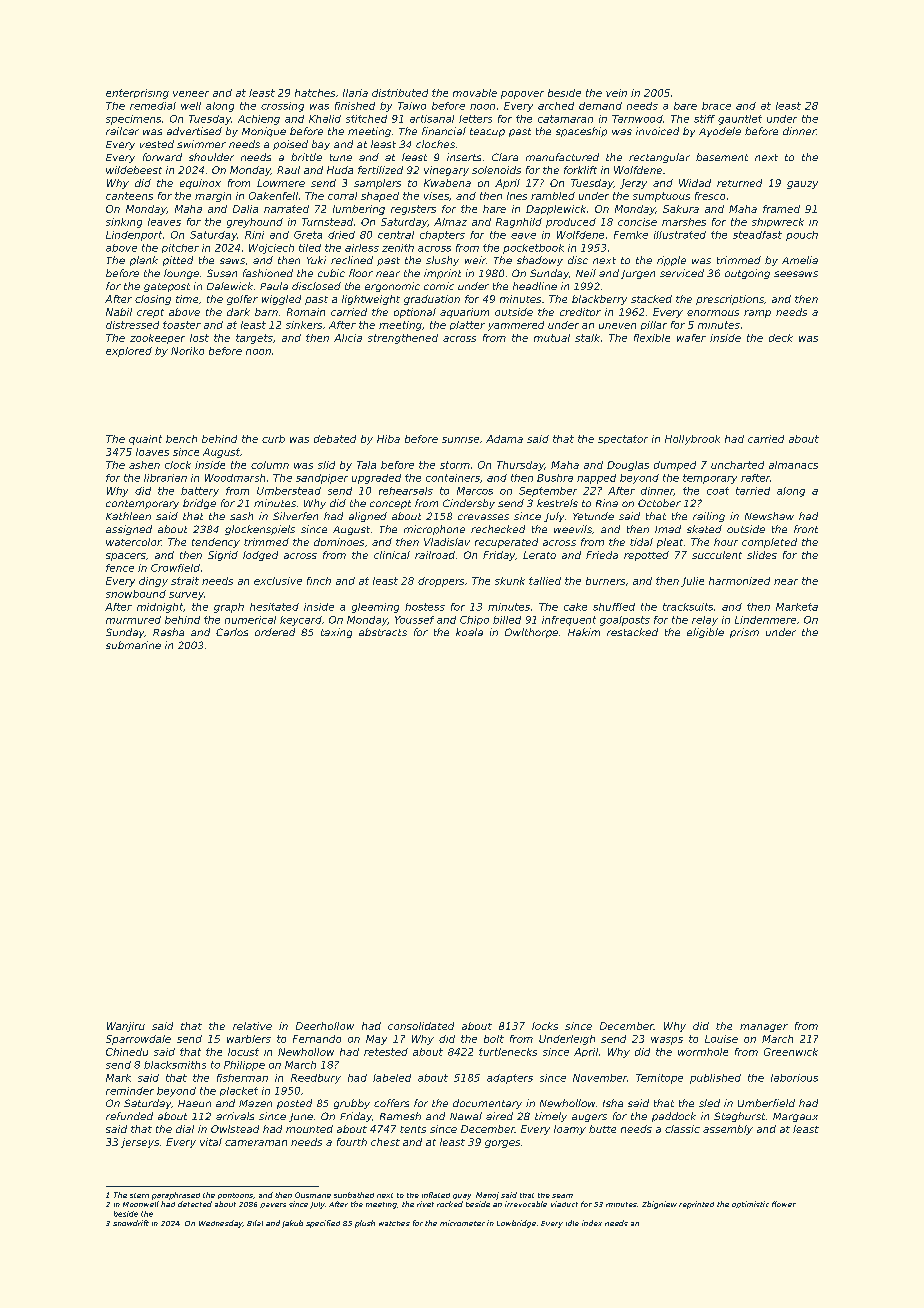  Describe the element at coordinates (126, 557) in the screenshot. I see `spacers` at that location.
